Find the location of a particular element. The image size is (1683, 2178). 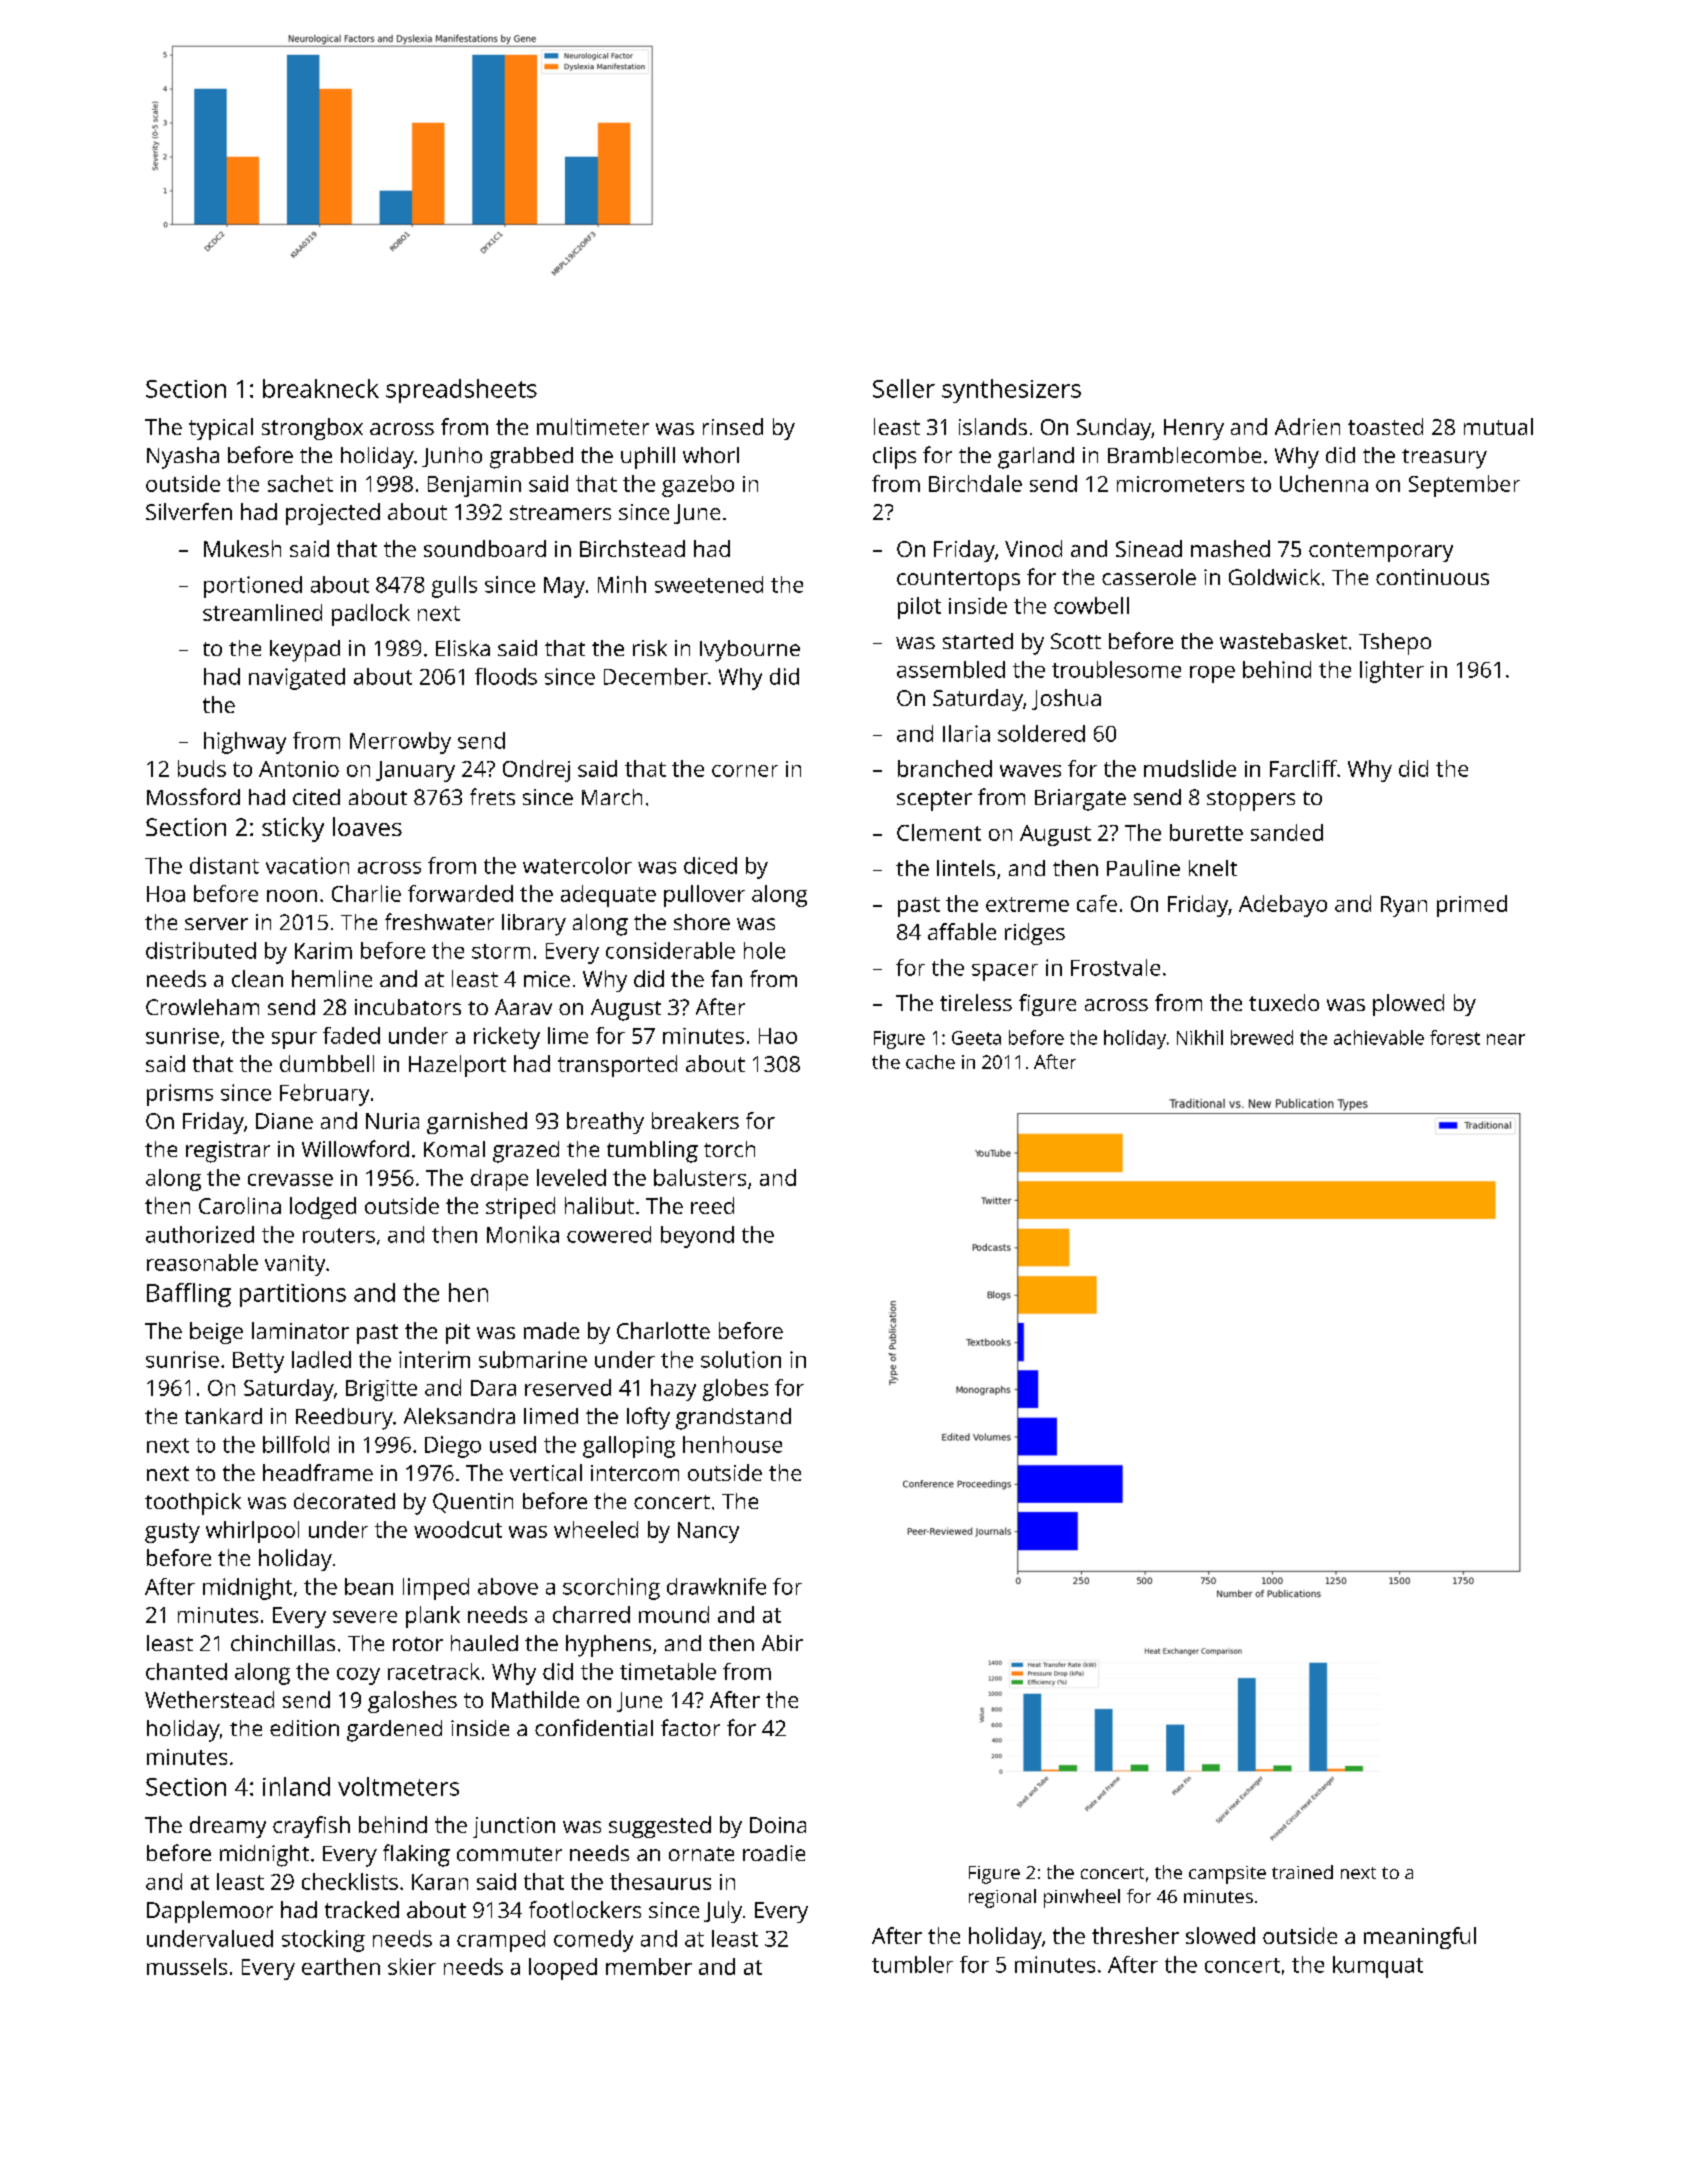

lighter is located at coordinates (1392, 672).
